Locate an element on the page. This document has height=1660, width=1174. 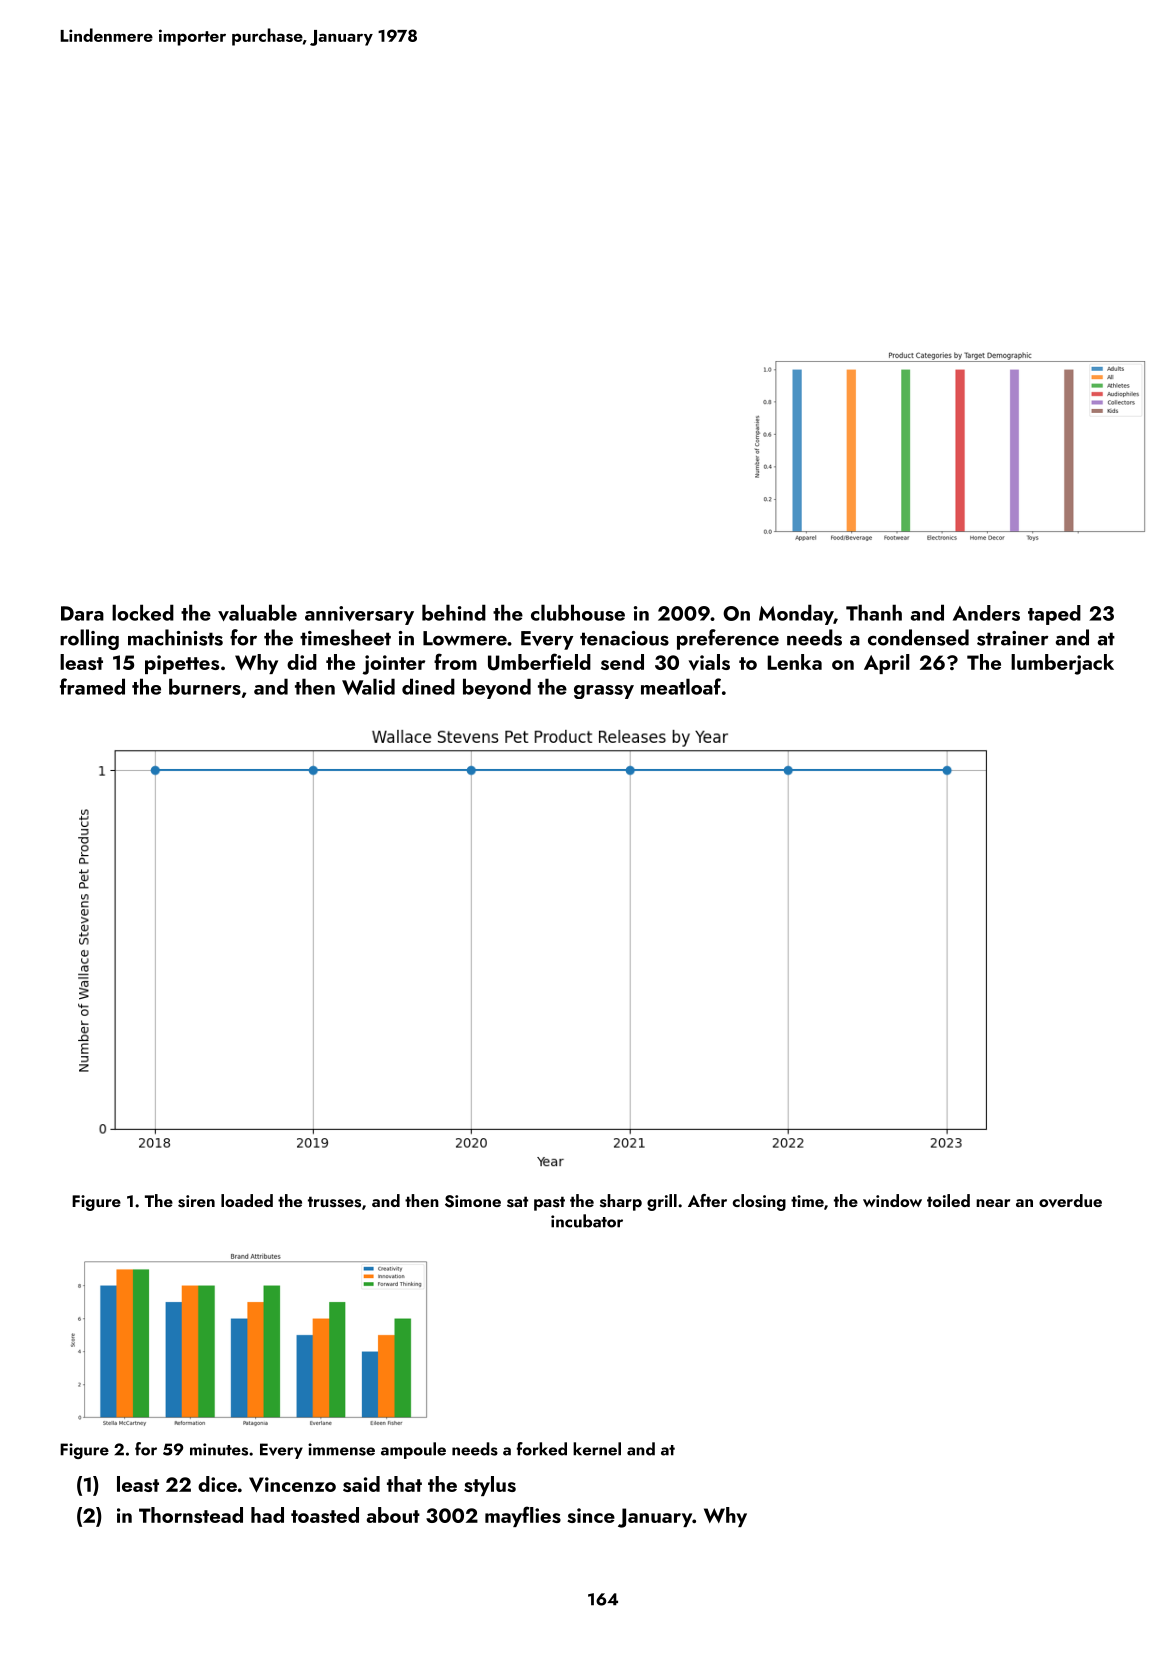
grassy is located at coordinates (604, 692).
